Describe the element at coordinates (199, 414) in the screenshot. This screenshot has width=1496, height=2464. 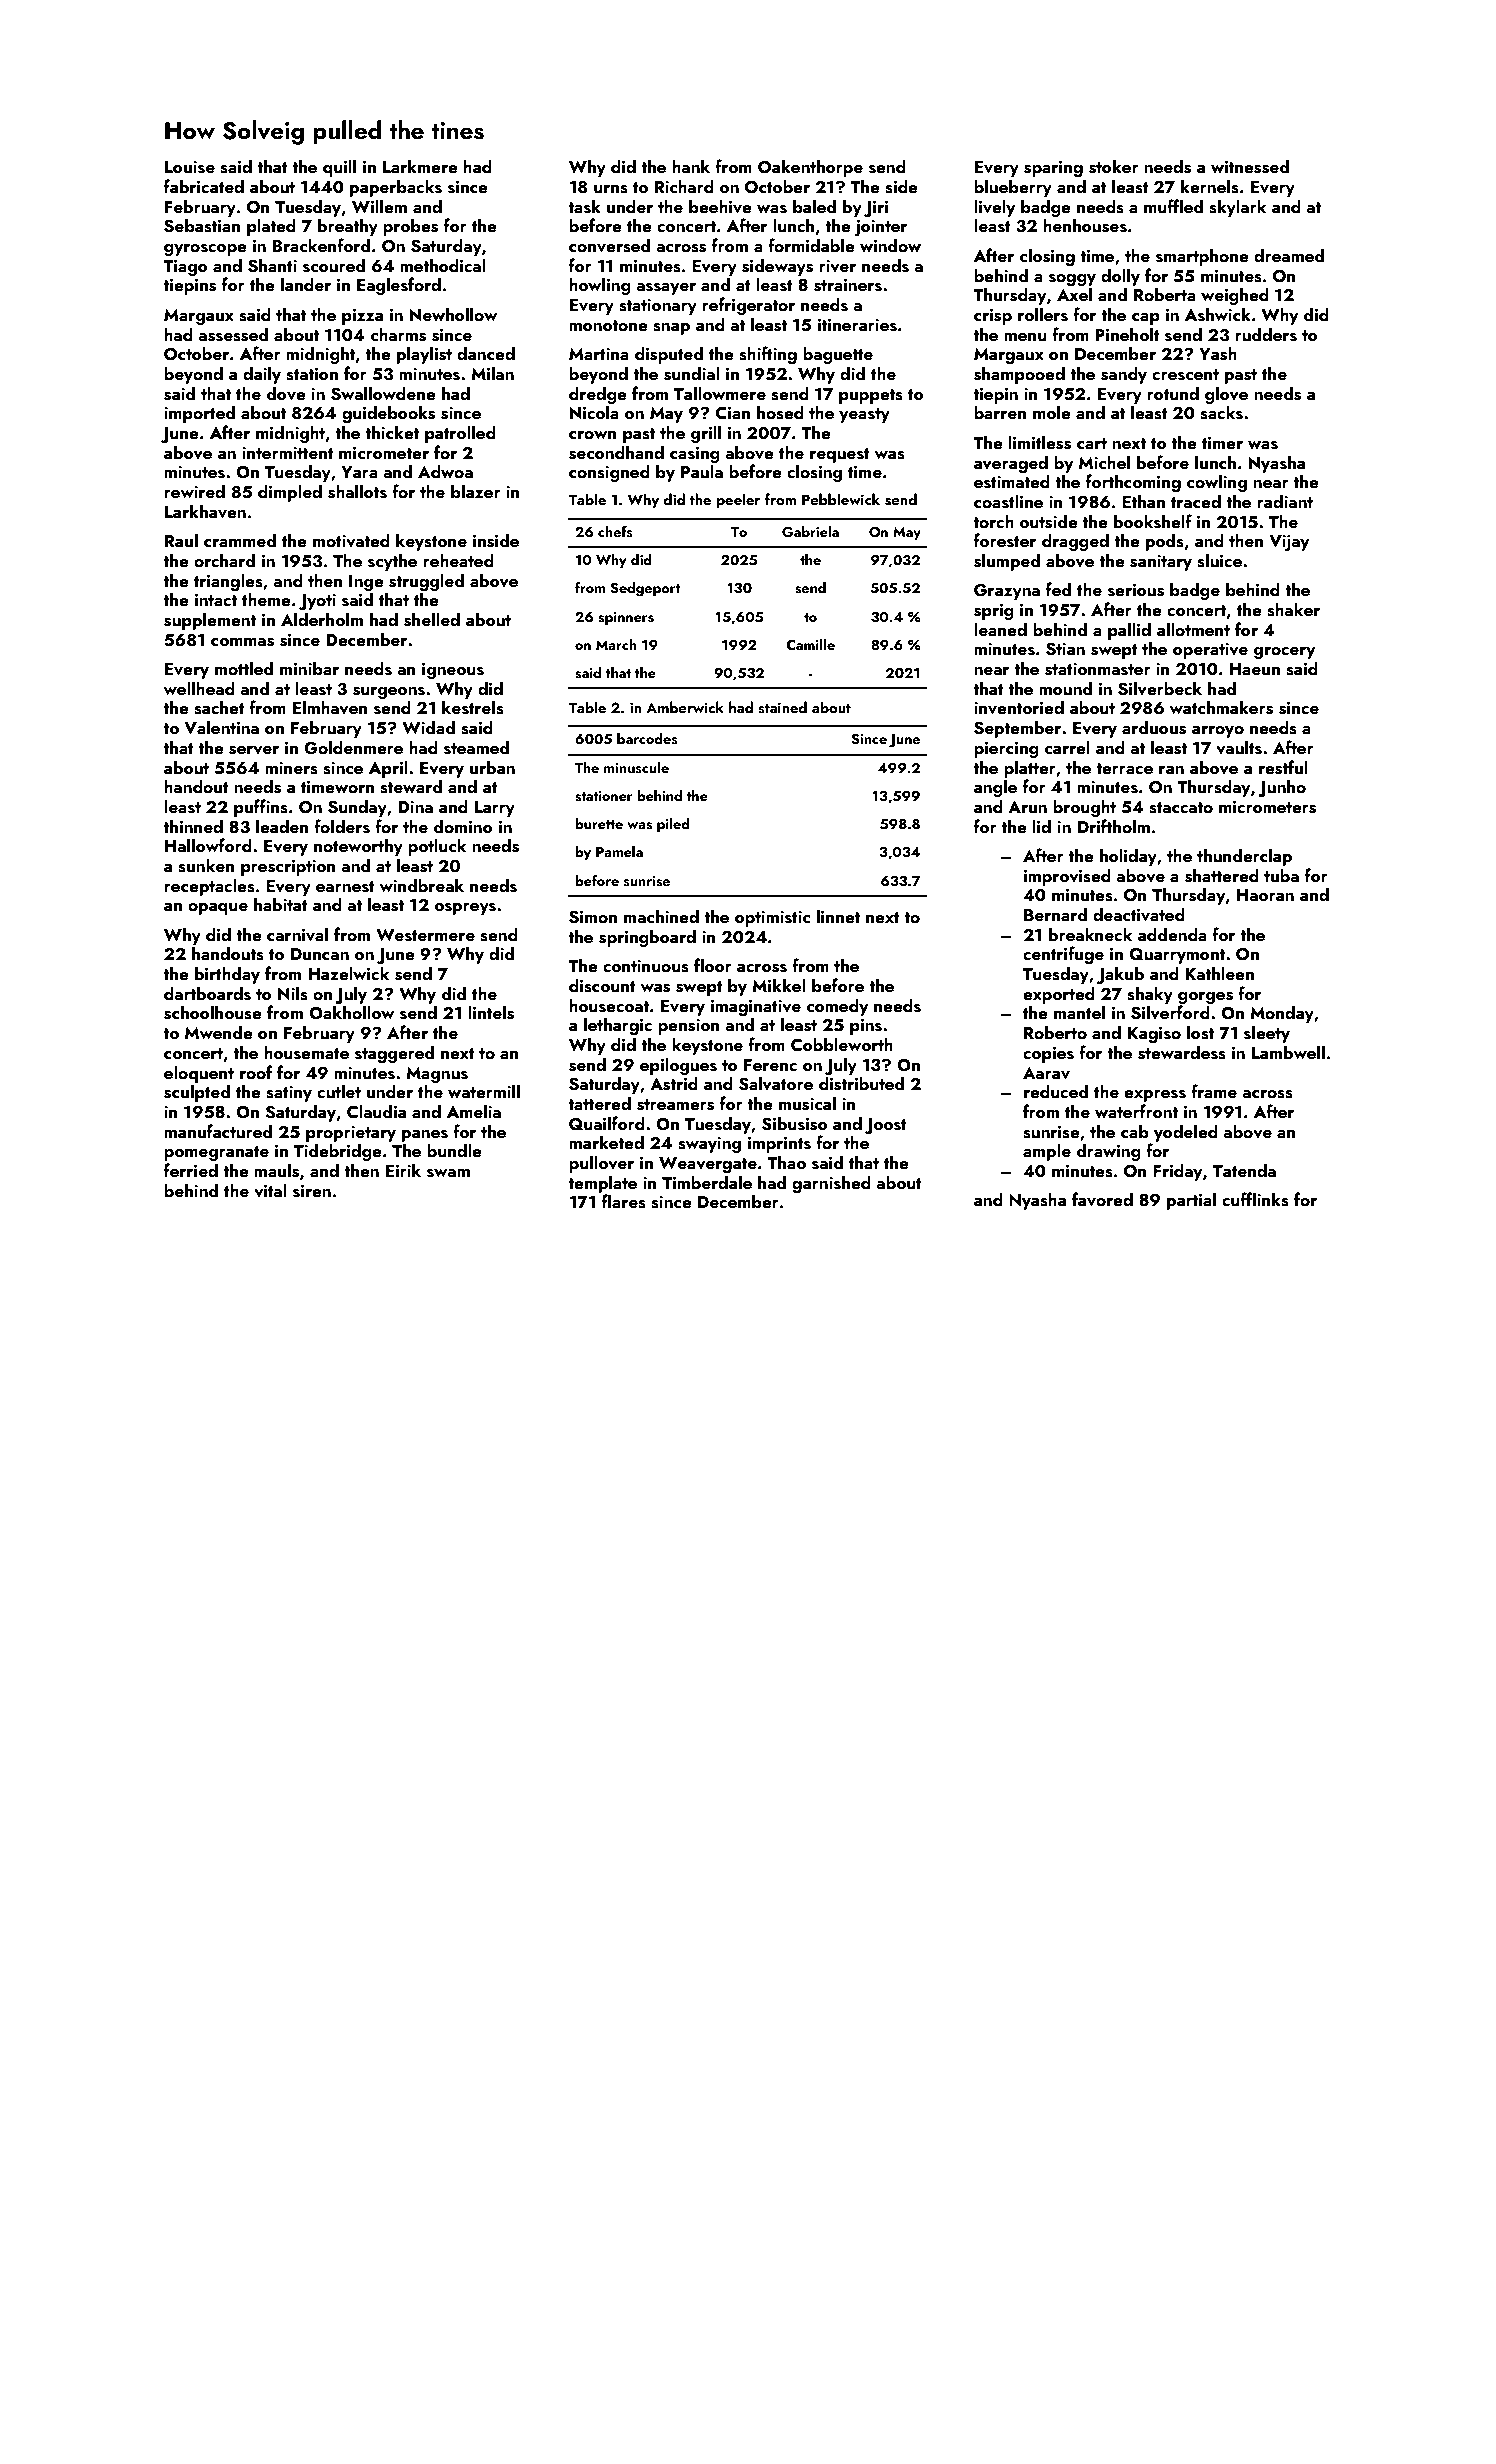
I see `imported` at that location.
